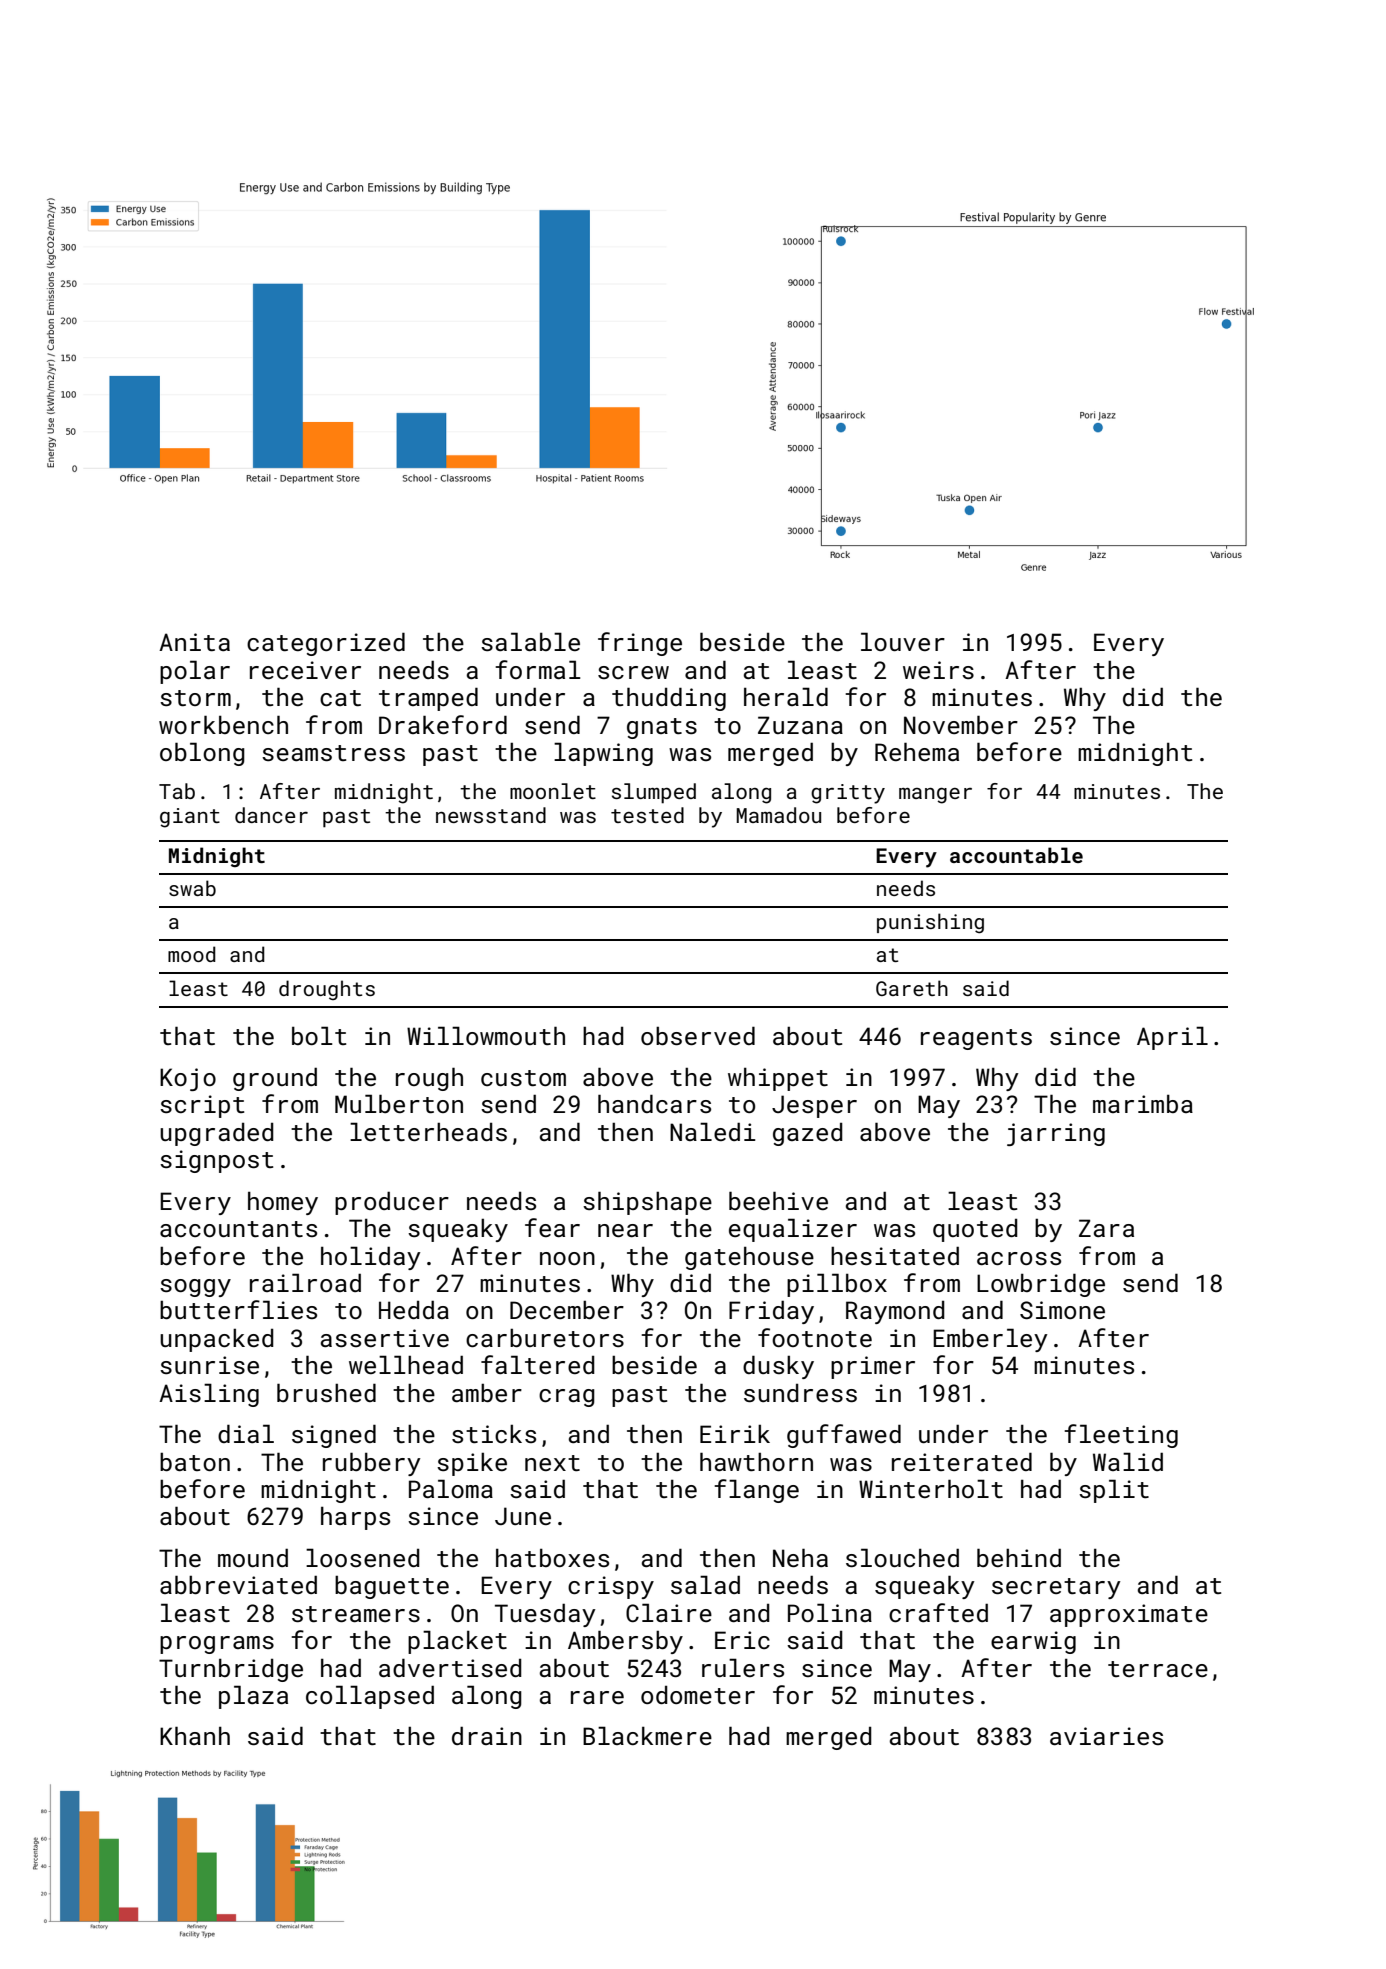 The height and width of the screenshot is (1969, 1386). I want to click on salad, so click(705, 1584).
